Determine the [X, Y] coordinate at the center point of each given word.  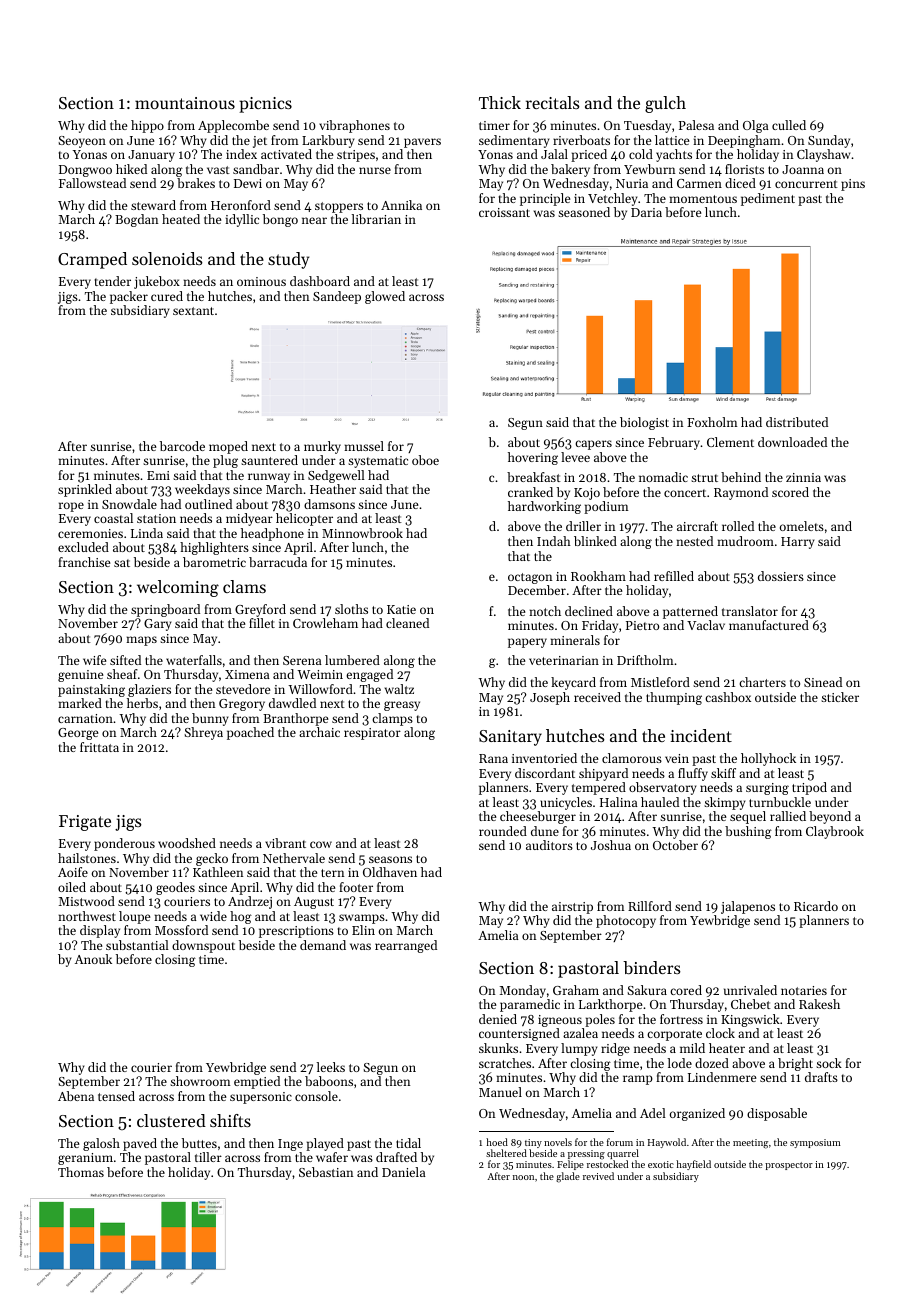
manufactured [769, 625]
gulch [665, 104]
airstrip [572, 908]
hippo [147, 126]
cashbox [728, 697]
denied [498, 1019]
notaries [804, 990]
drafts [821, 1077]
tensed [116, 1096]
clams [244, 586]
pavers [422, 143]
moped [228, 447]
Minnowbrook [362, 533]
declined [589, 611]
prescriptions [296, 932]
